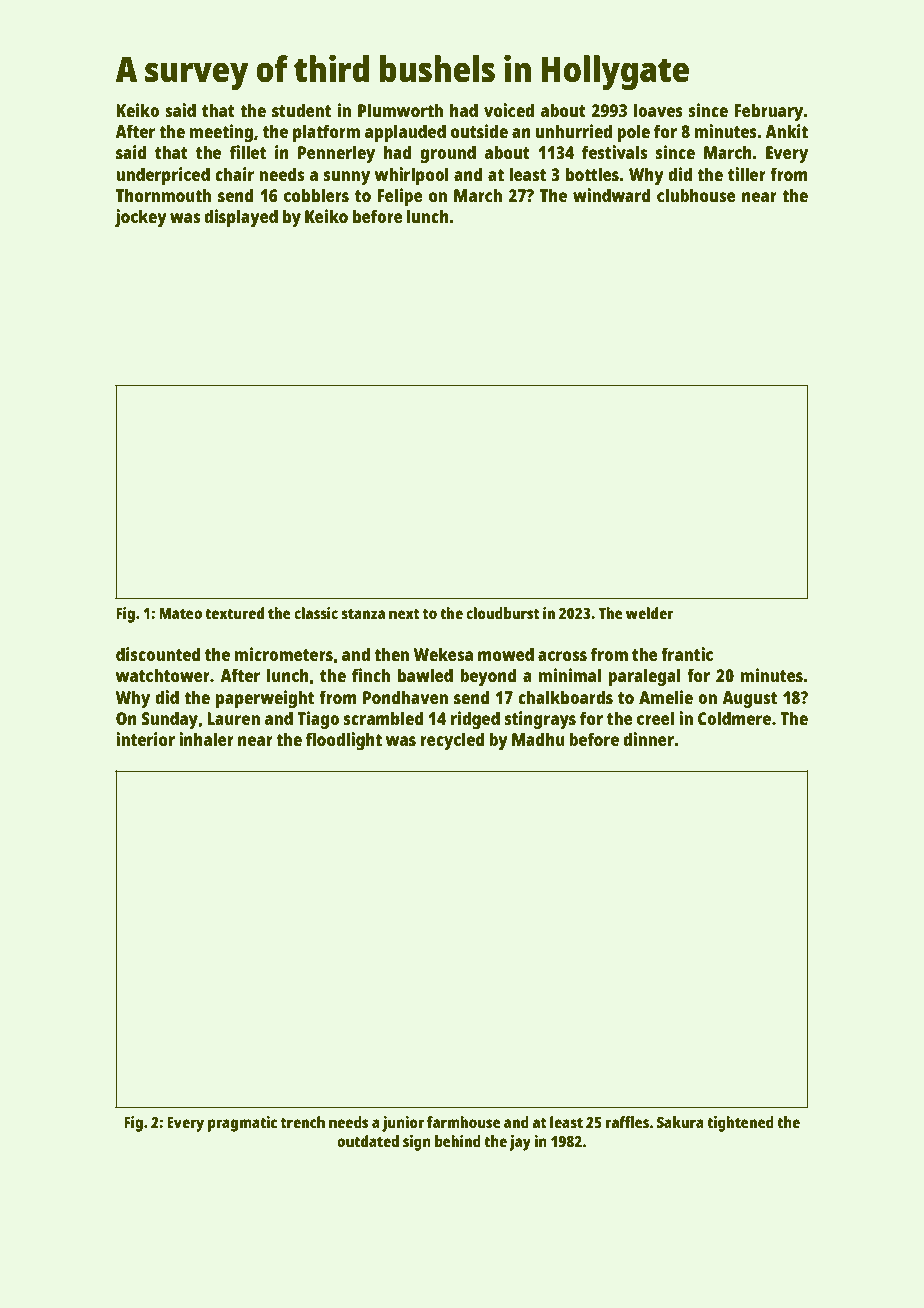  Describe the element at coordinates (503, 613) in the screenshot. I see `cloudburst` at that location.
